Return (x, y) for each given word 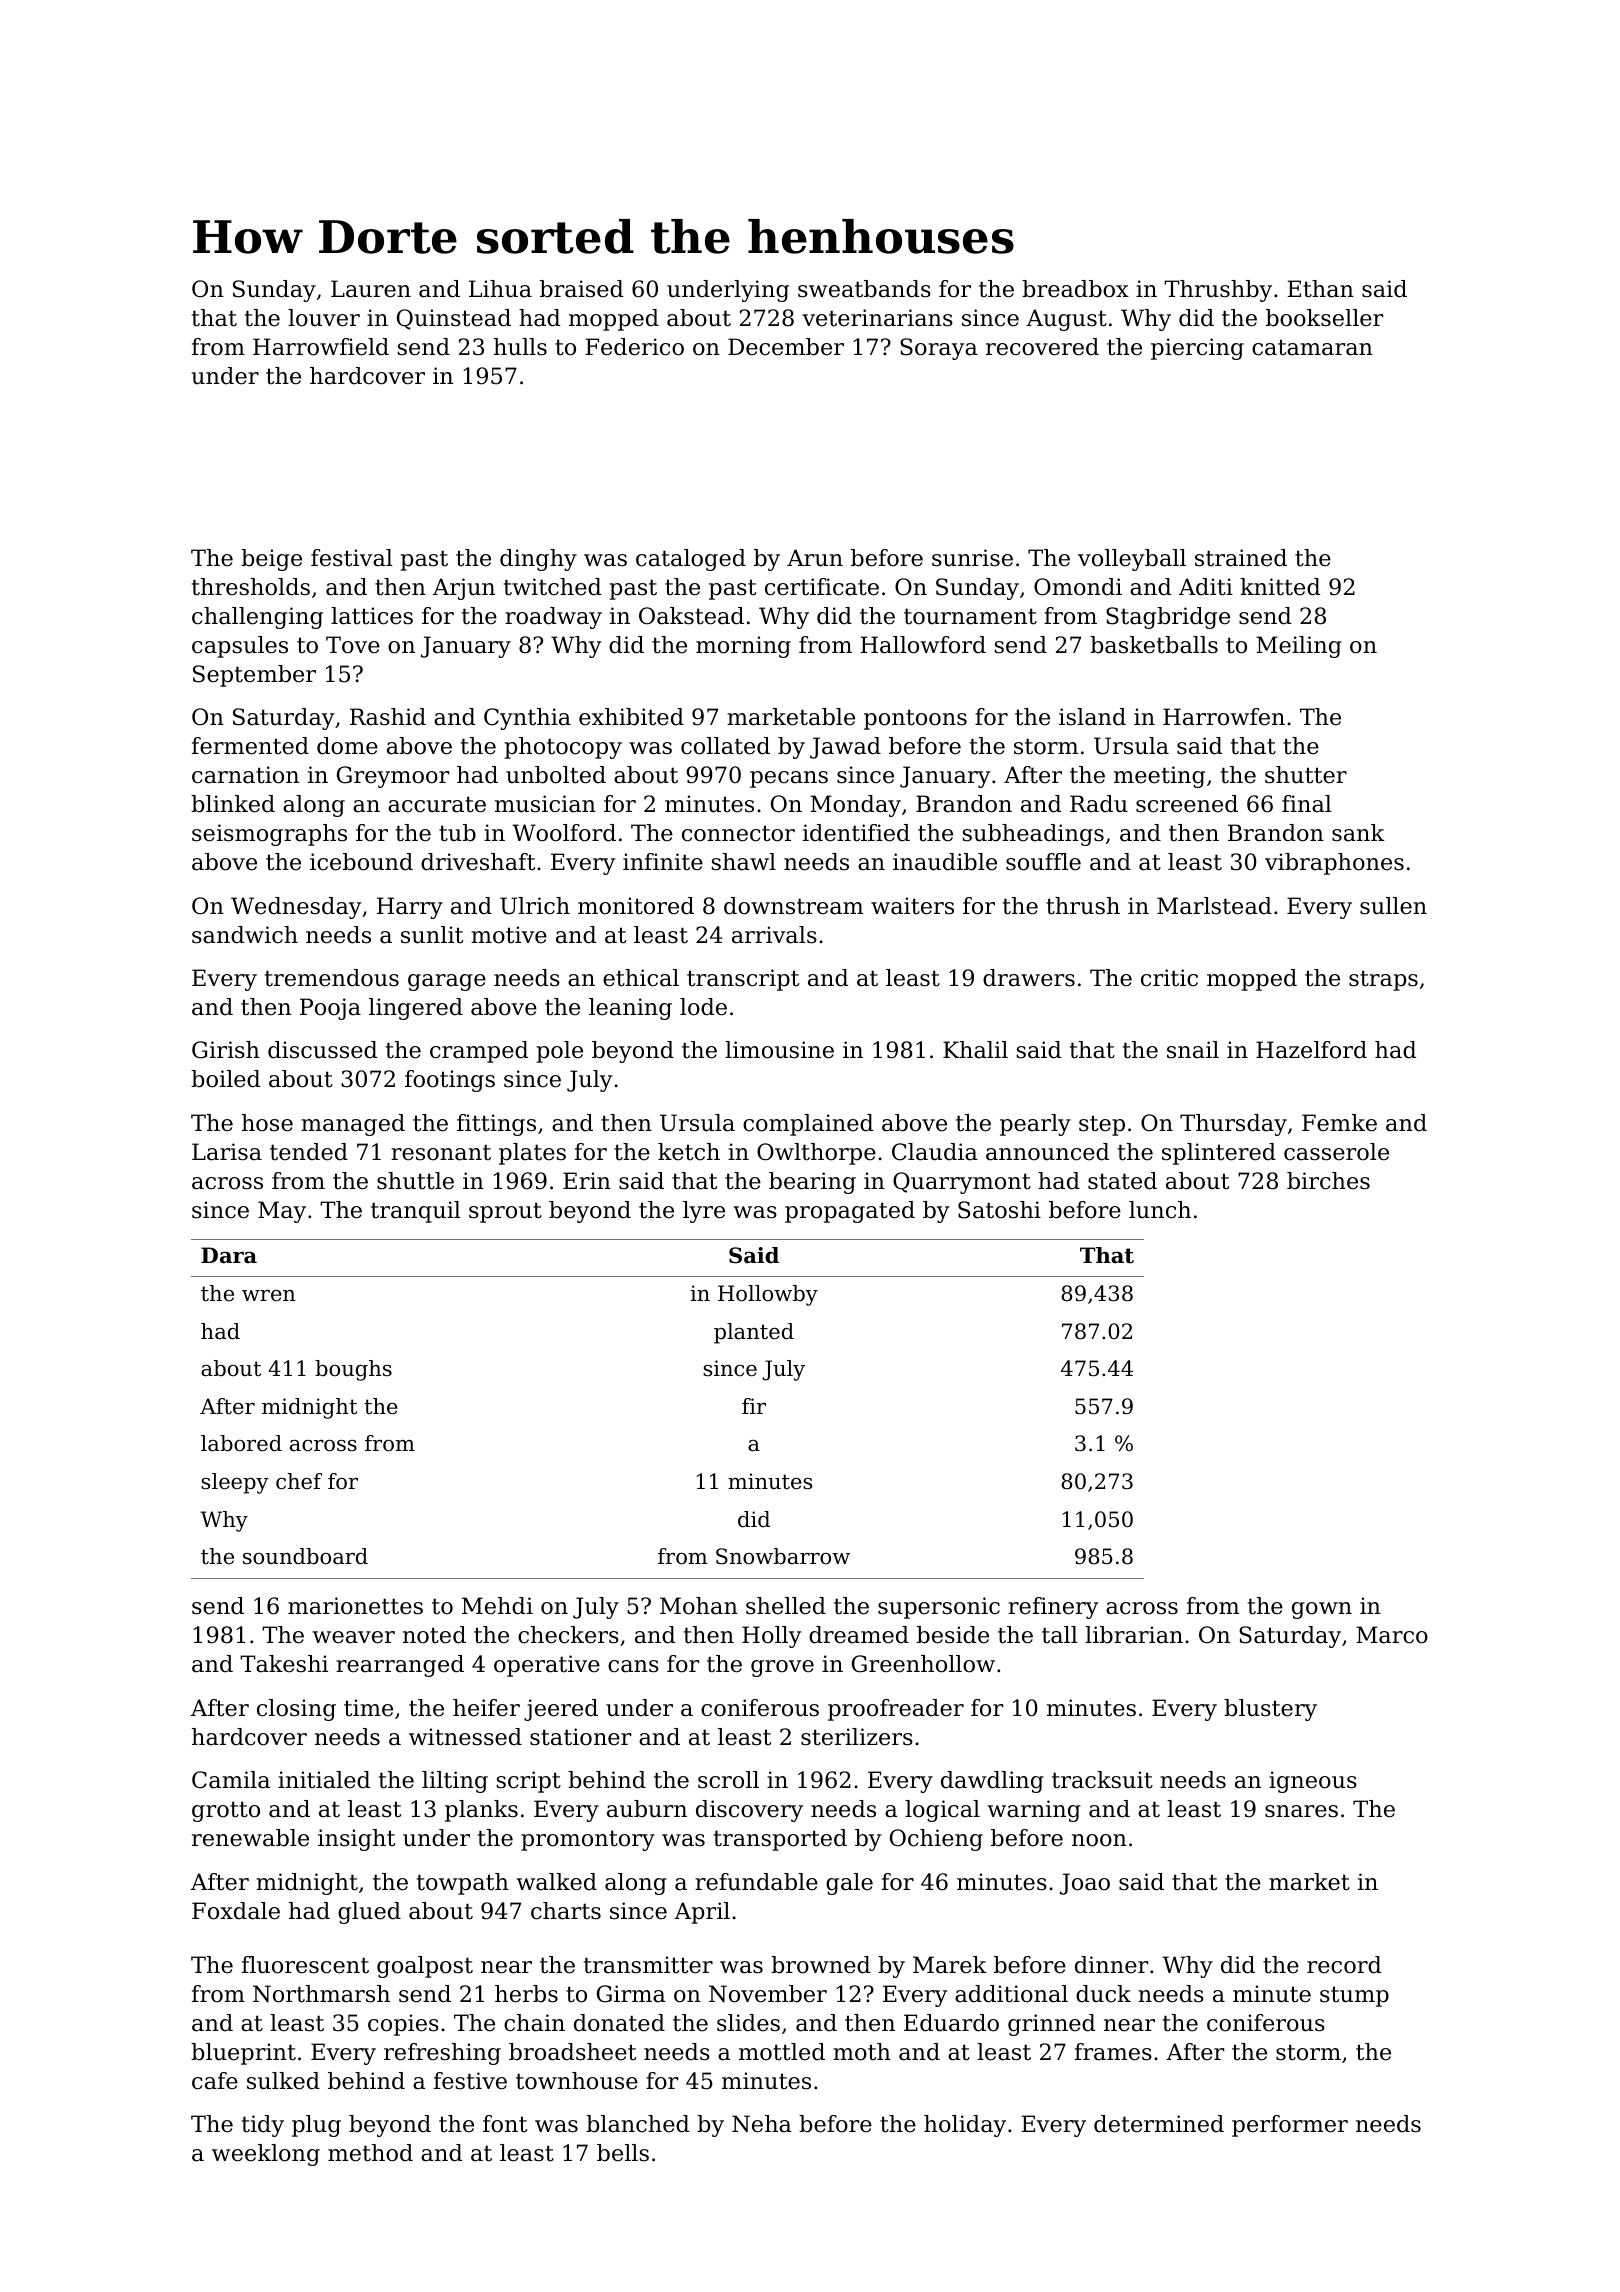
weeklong (266, 2155)
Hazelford (1311, 1050)
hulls (520, 347)
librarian (1134, 1635)
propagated (850, 1212)
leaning (630, 1009)
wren (269, 1296)
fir (754, 1406)
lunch (1160, 1210)
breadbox (1075, 289)
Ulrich (535, 906)
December (786, 347)
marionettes (355, 1606)
